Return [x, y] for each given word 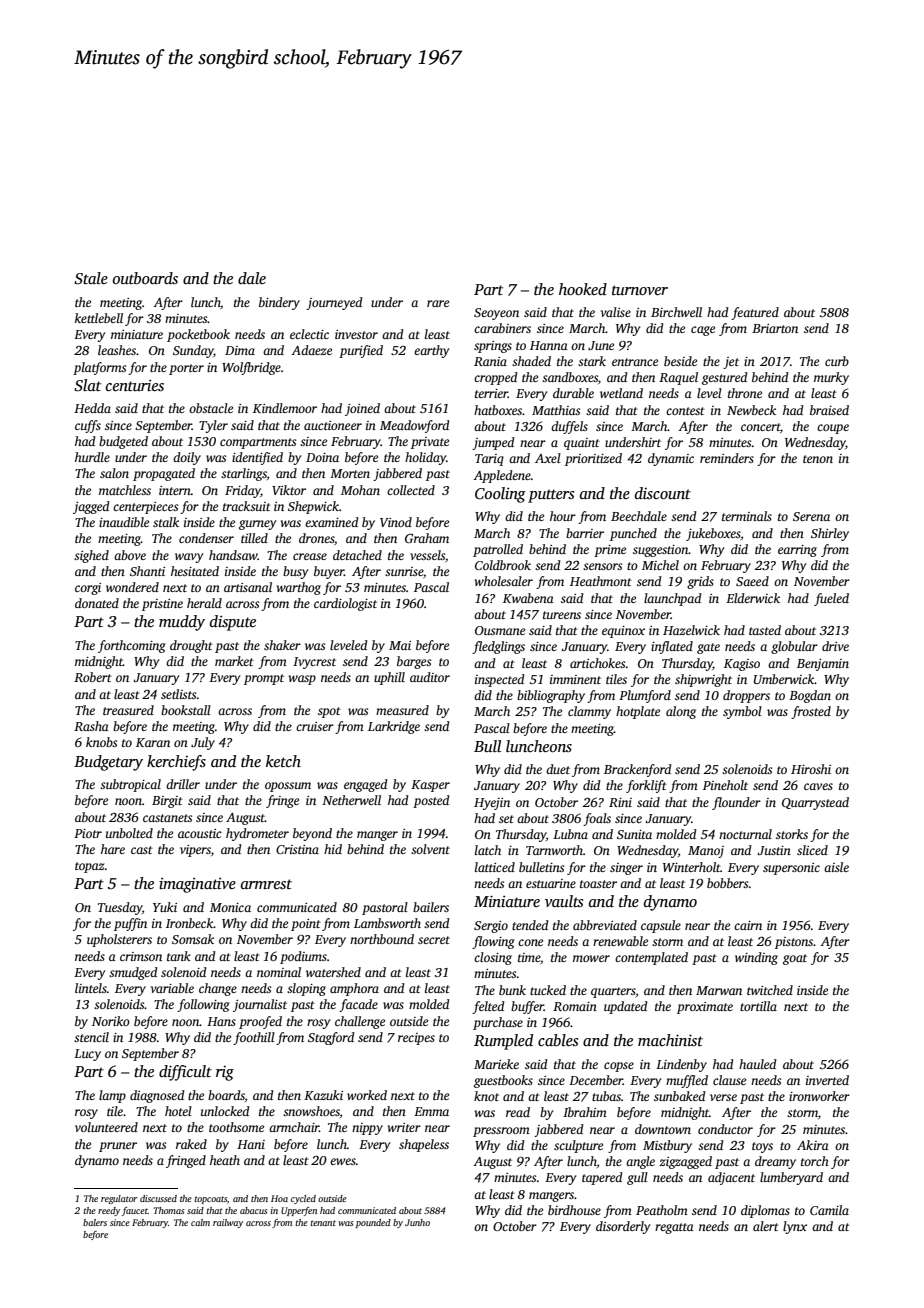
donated [97, 603]
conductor [725, 1129]
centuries [135, 386]
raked [191, 1144]
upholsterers [119, 940]
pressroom [501, 1132]
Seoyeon [496, 314]
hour [563, 516]
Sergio [491, 927]
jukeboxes [713, 534]
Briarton [775, 328]
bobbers [727, 883]
